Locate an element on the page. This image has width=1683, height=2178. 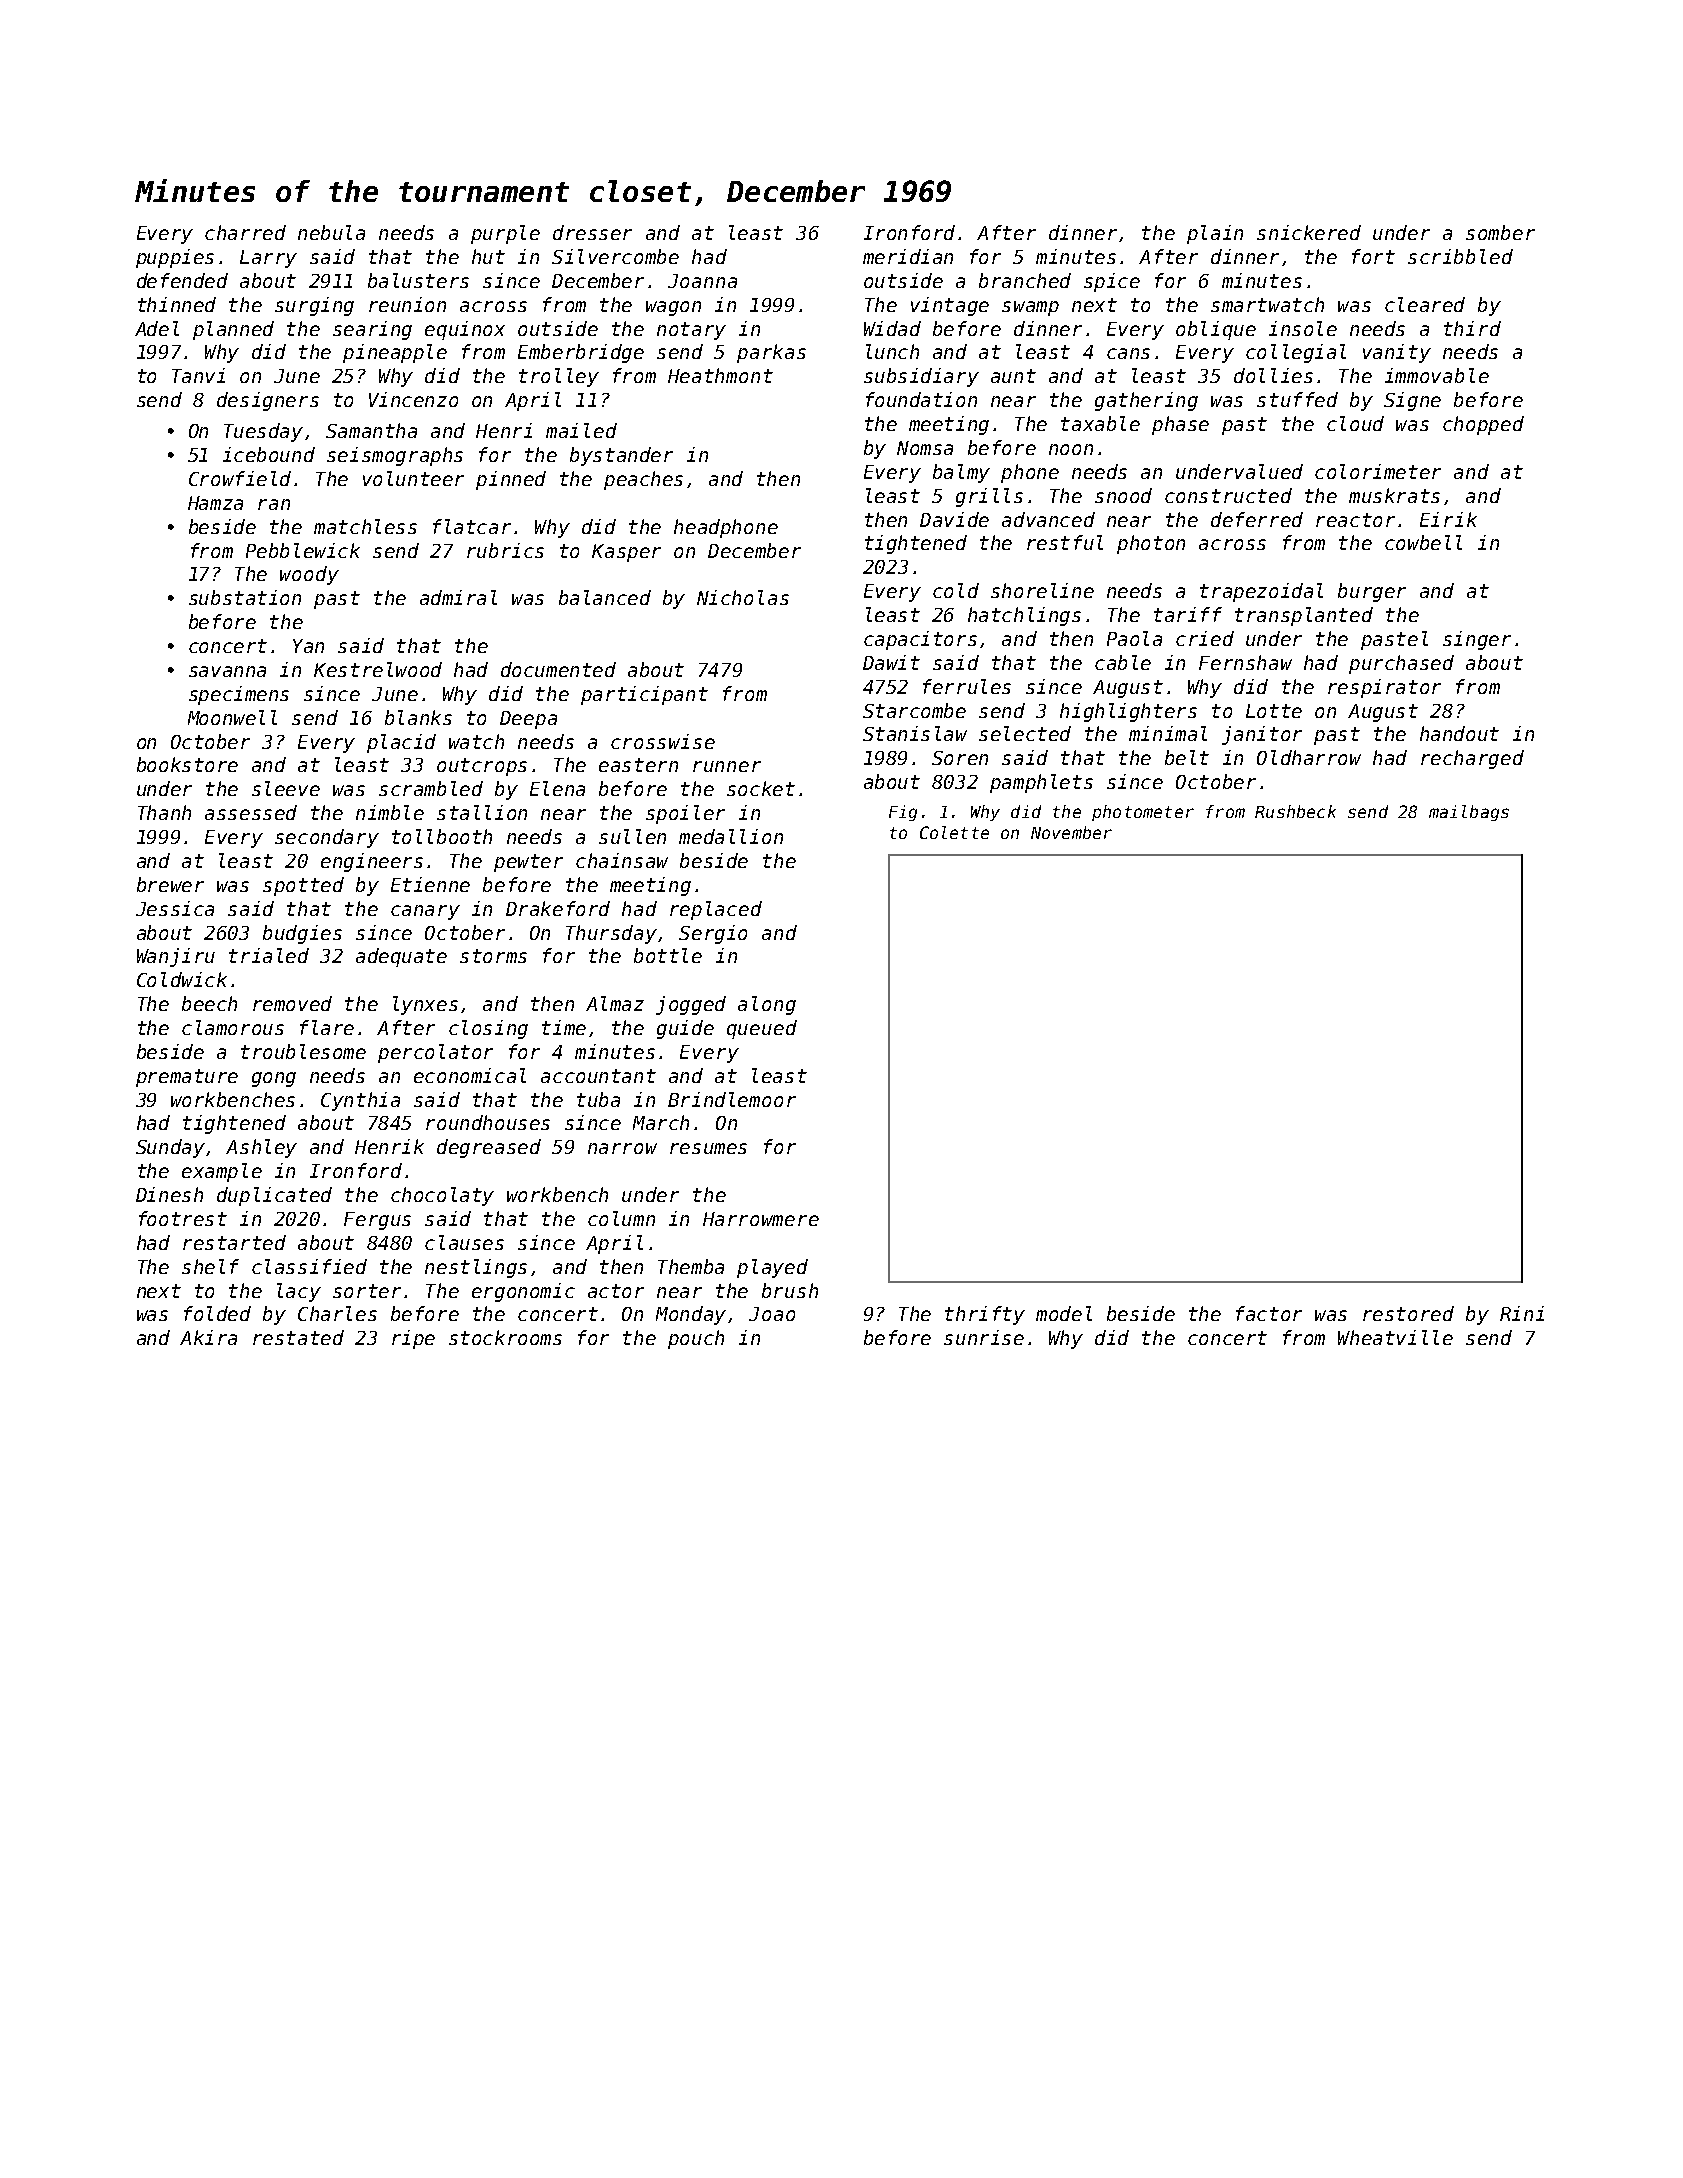
Rini is located at coordinates (1522, 1313).
